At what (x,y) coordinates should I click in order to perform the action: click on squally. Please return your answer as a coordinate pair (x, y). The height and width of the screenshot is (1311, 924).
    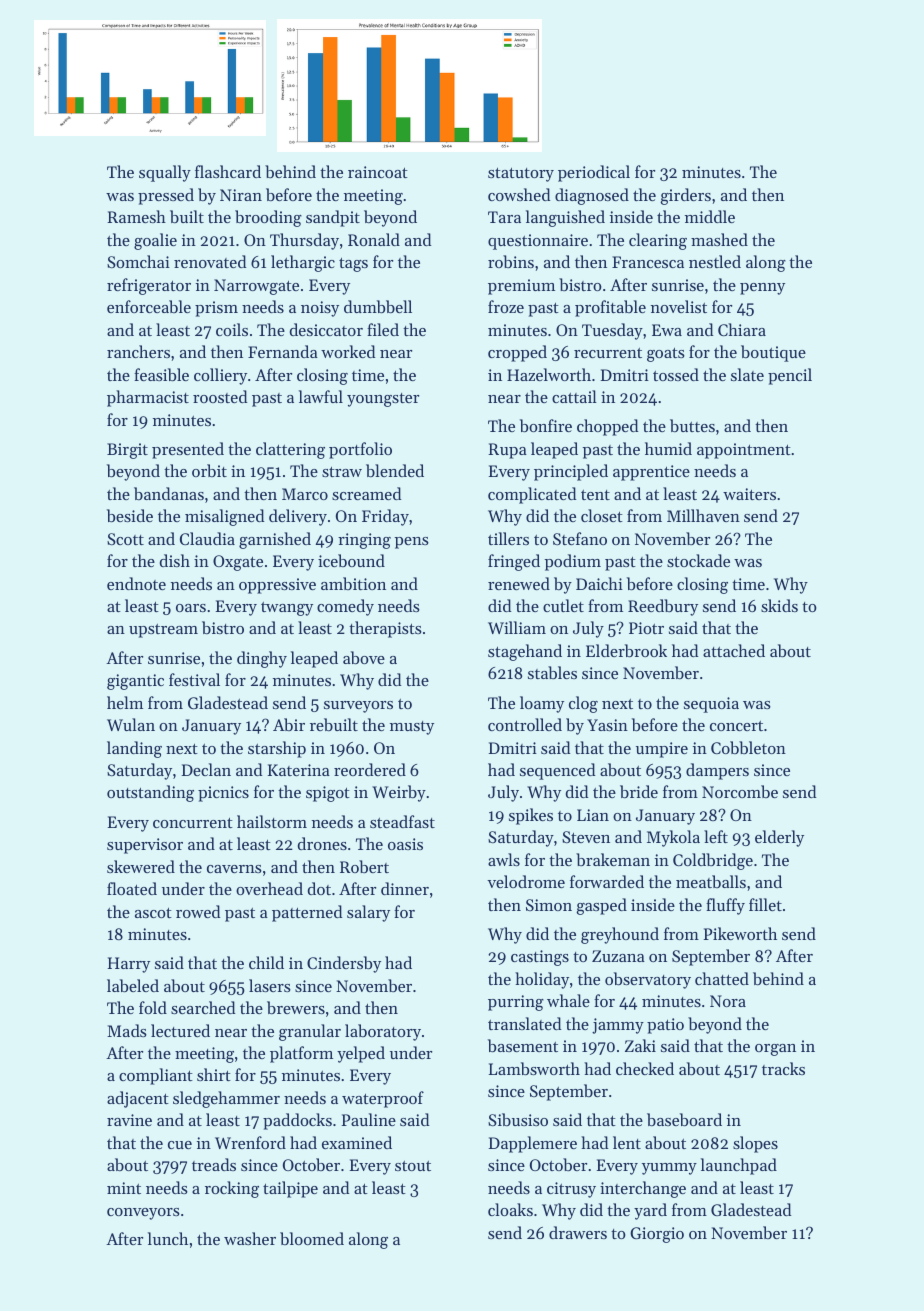
    Looking at the image, I should click on (165, 173).
